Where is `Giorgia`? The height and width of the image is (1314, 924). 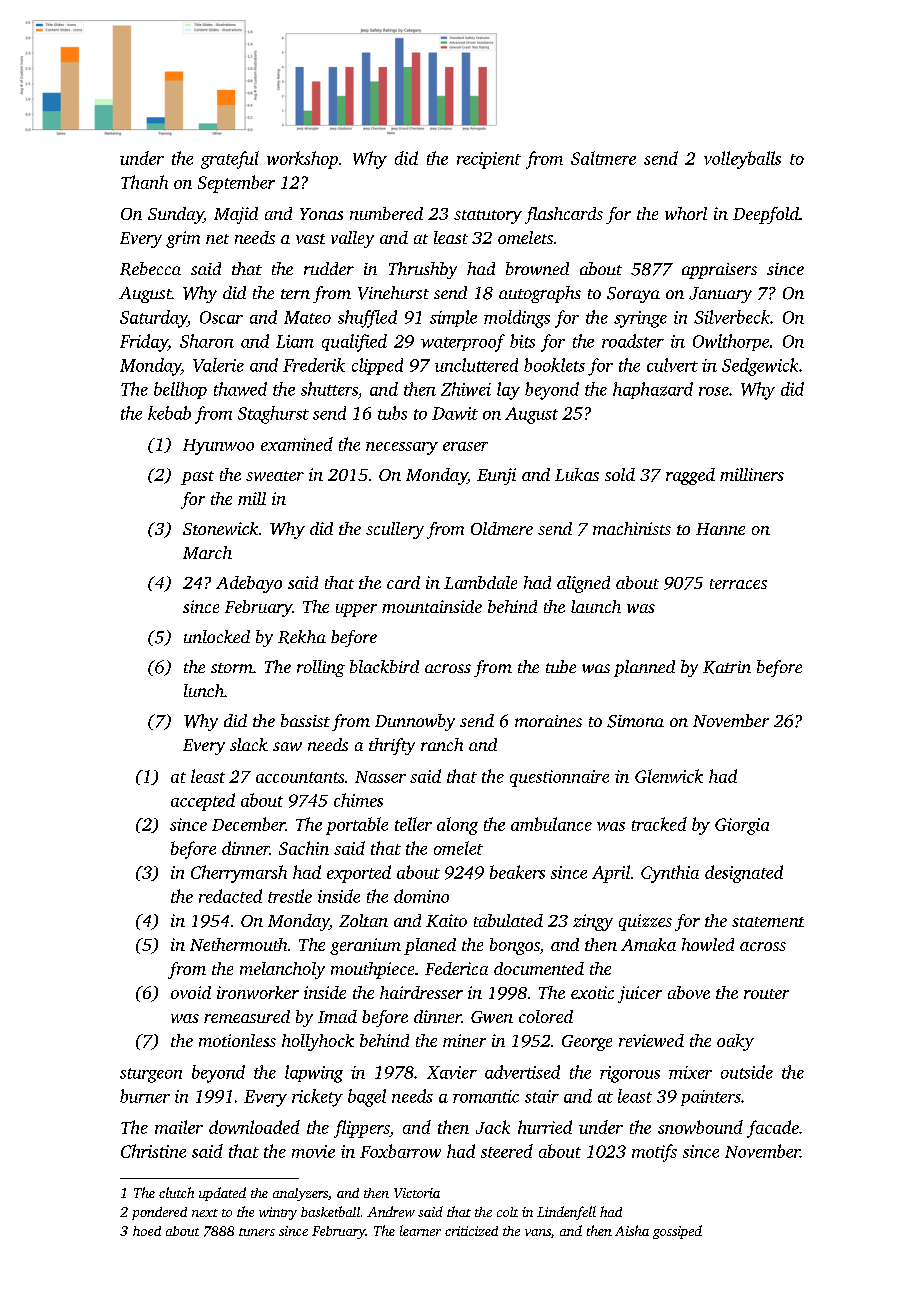
Giorgia is located at coordinates (742, 826).
